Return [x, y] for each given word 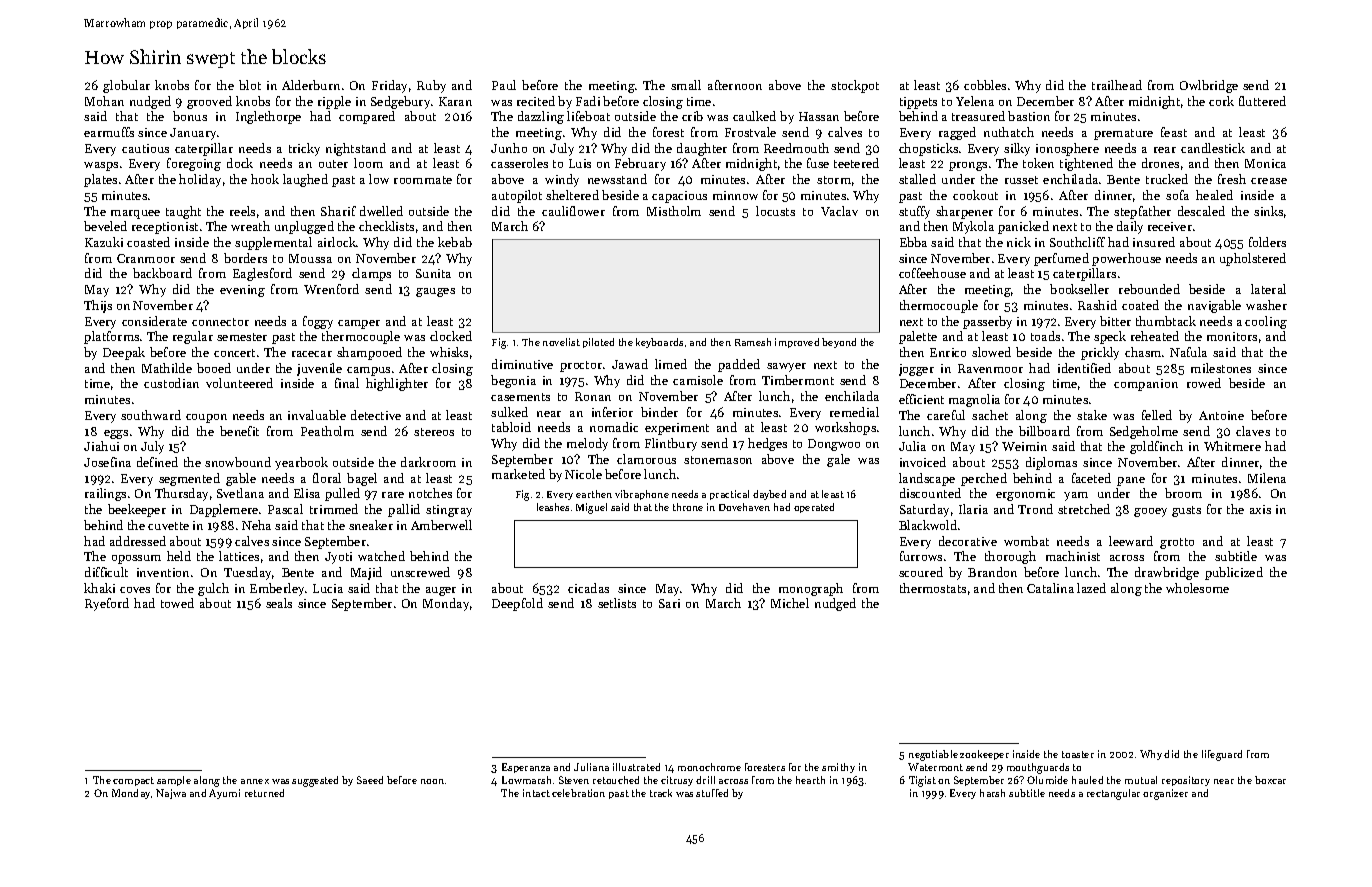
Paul [504, 85]
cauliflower [573, 211]
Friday [389, 86]
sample [174, 781]
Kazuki [104, 242]
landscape [927, 479]
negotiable [933, 755]
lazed [1091, 588]
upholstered [1253, 259]
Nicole [583, 474]
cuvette [168, 526]
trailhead [1117, 85]
